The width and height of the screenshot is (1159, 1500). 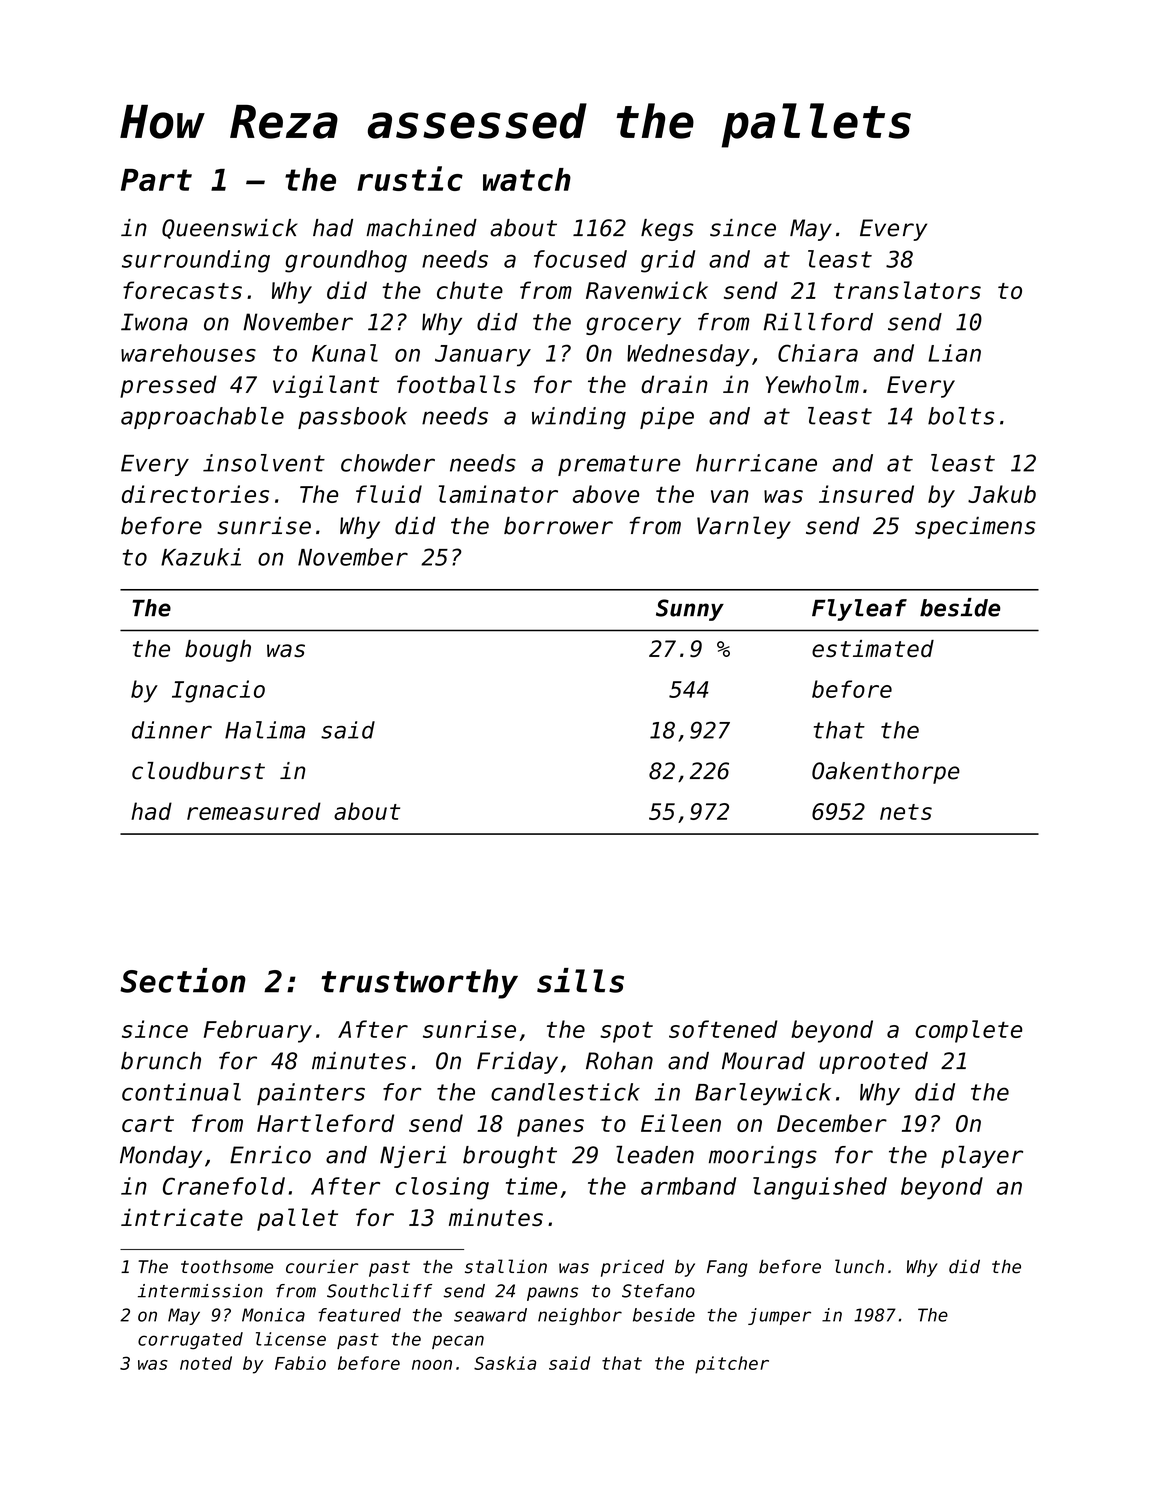 What do you see at coordinates (156, 180) in the screenshot?
I see `Part` at bounding box center [156, 180].
